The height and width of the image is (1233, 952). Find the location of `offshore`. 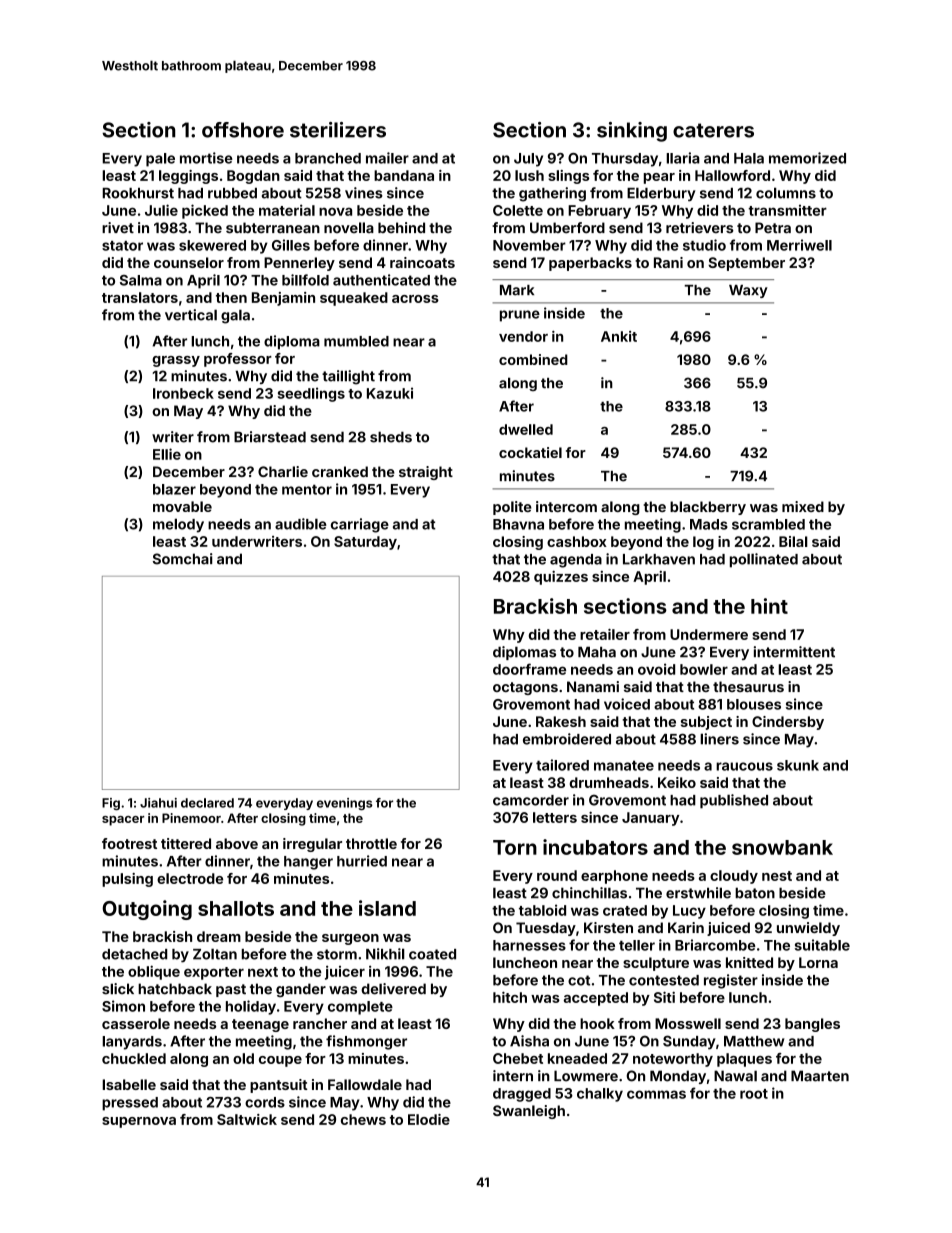

offshore is located at coordinates (243, 130).
